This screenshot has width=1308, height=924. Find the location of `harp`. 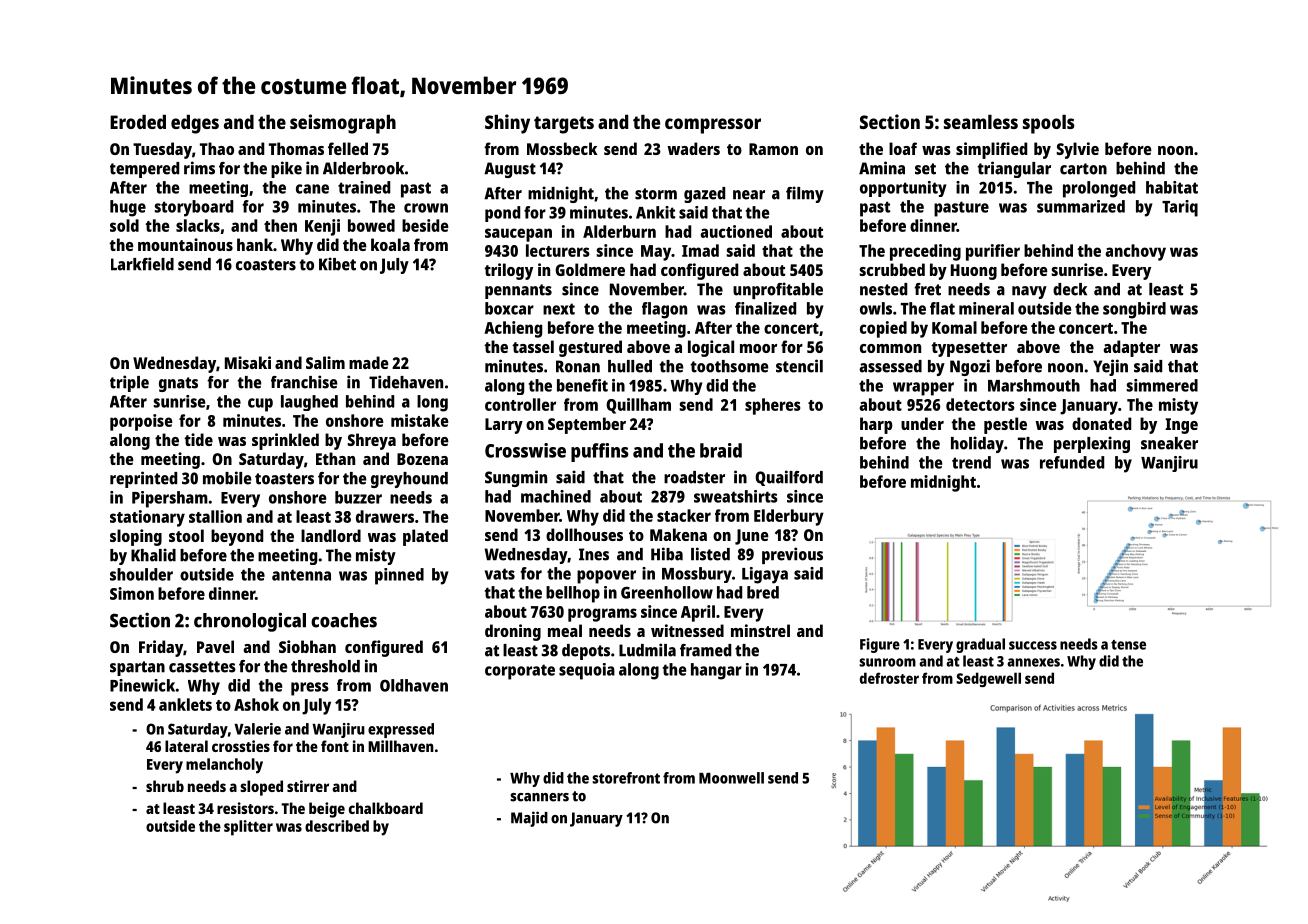

harp is located at coordinates (876, 425).
